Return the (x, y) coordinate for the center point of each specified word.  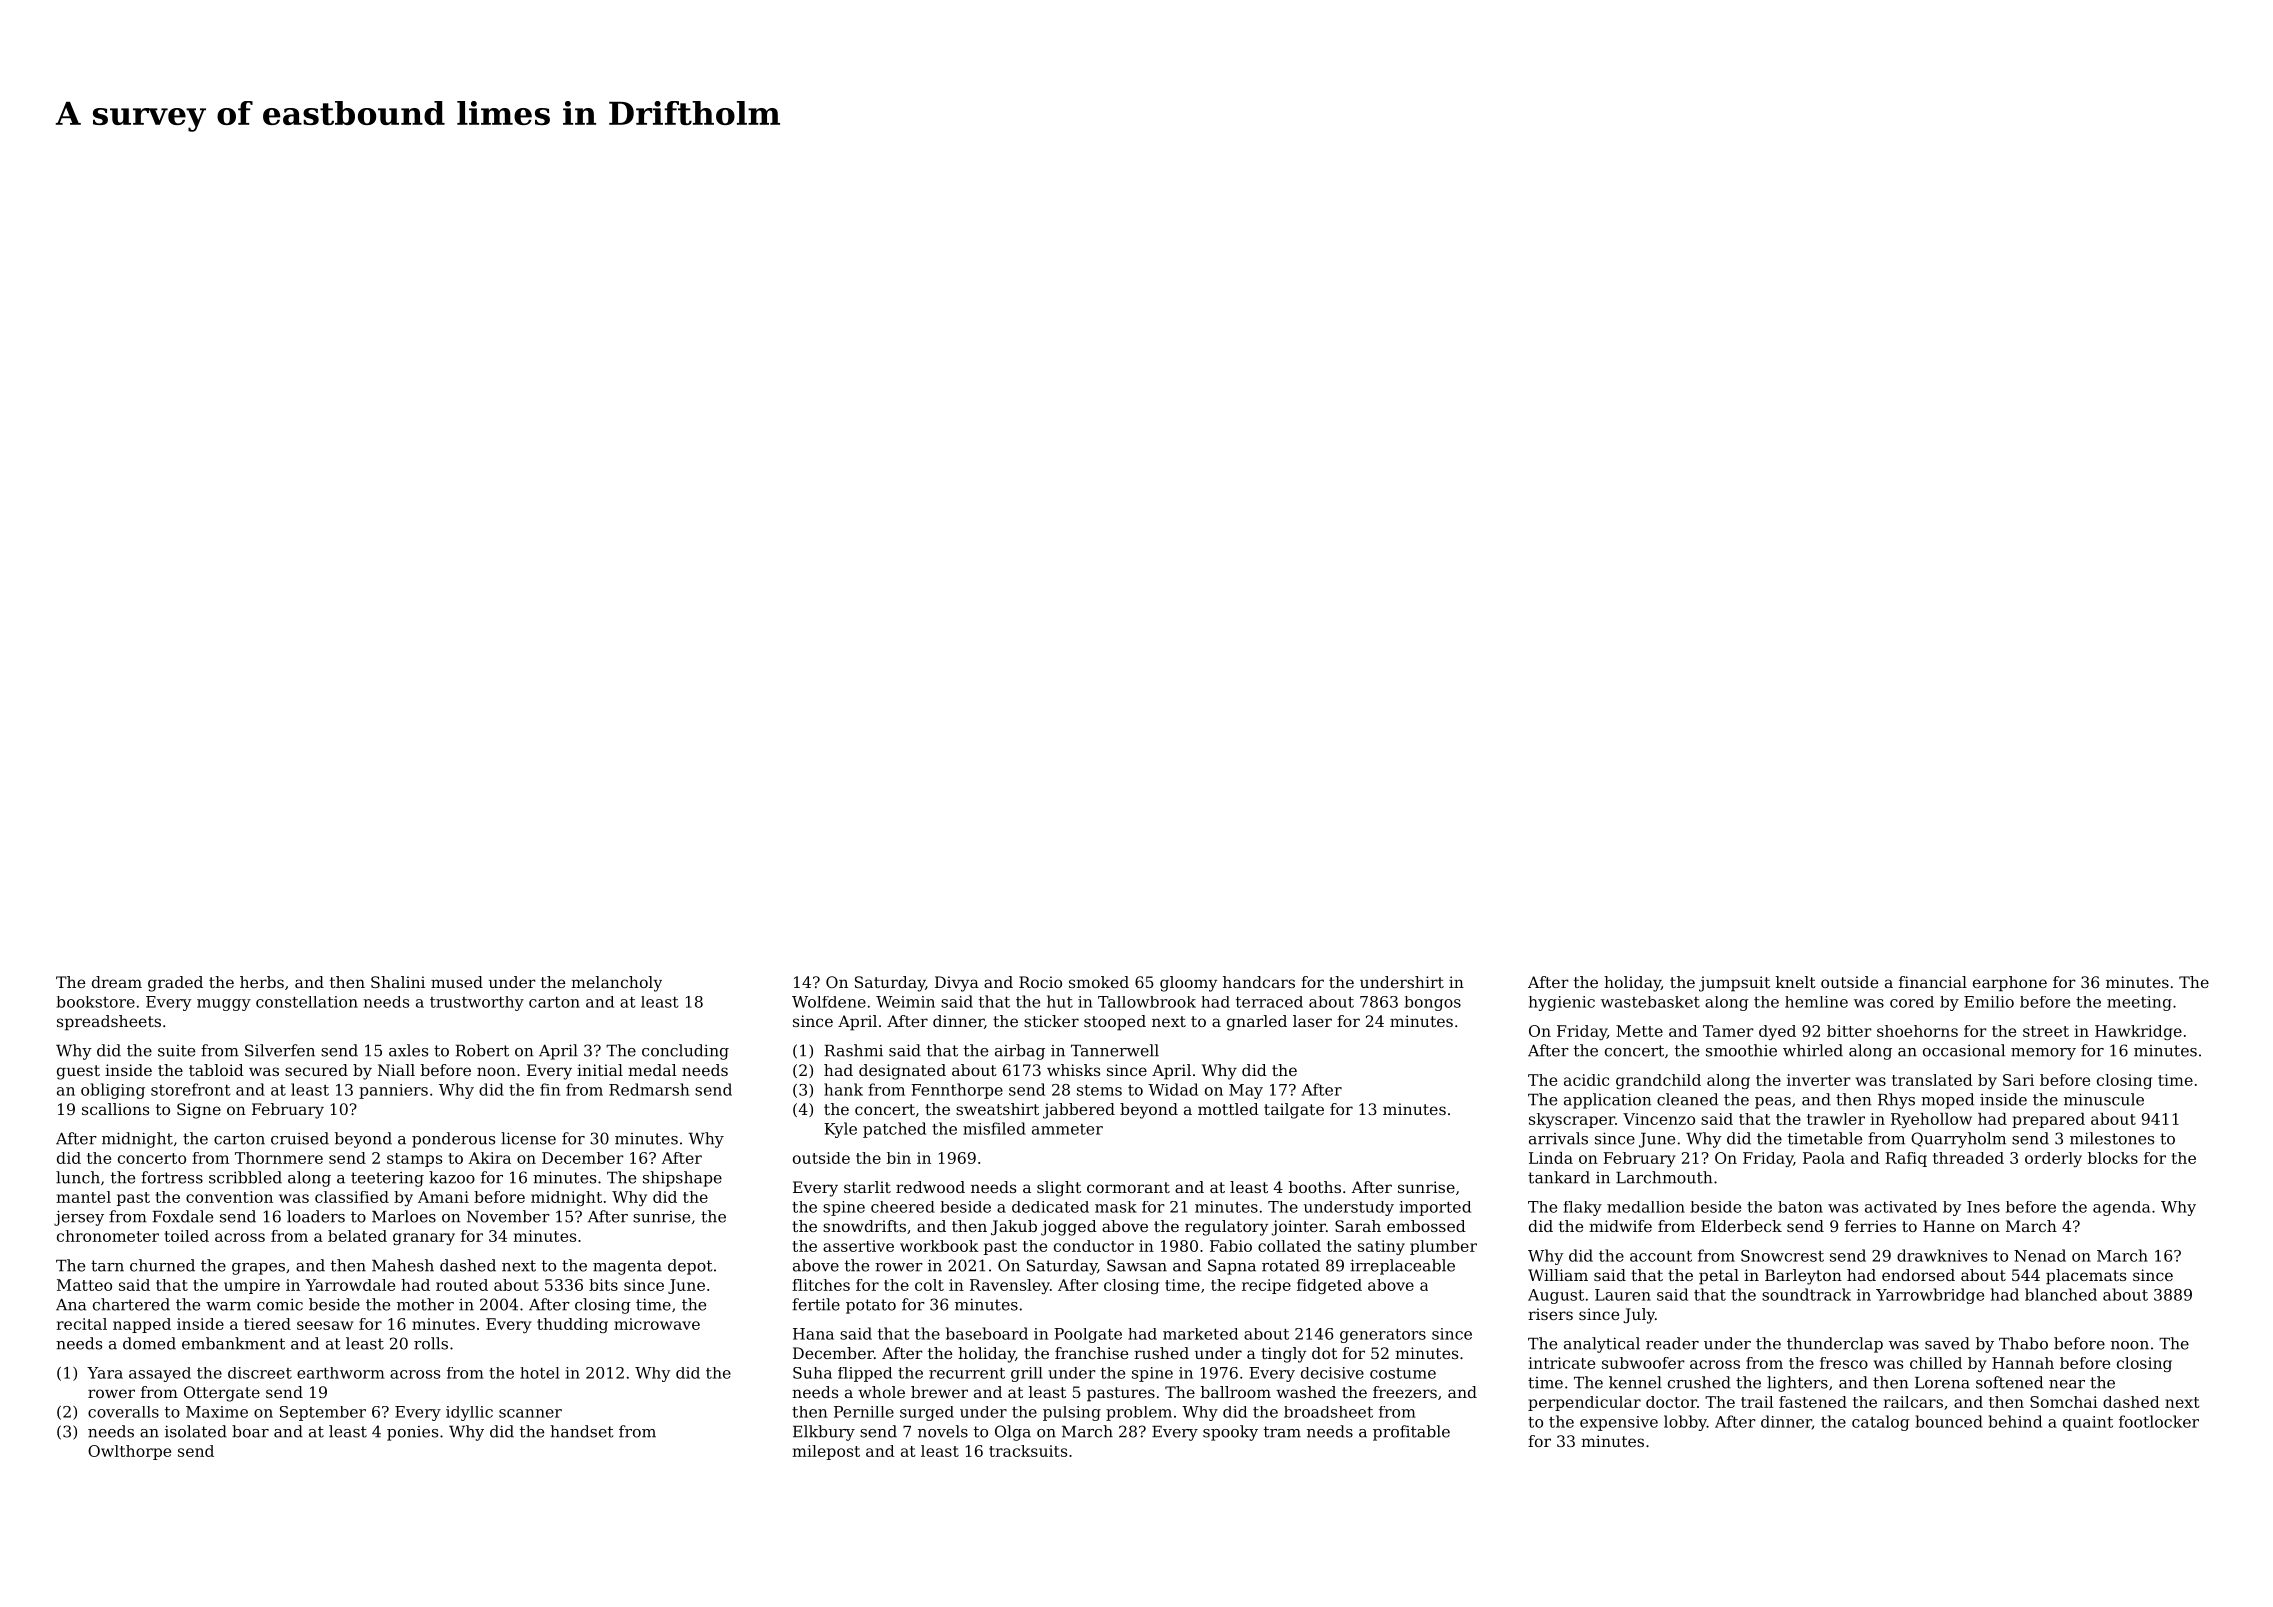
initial (600, 1070)
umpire (252, 1286)
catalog (1881, 1423)
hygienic (1562, 1003)
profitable (1411, 1433)
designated (902, 1072)
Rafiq (1906, 1159)
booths (1315, 1187)
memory (2043, 1054)
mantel (83, 1197)
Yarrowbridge (1930, 1296)
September (323, 1413)
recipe (1266, 1286)
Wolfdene (829, 1002)
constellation (307, 1002)
